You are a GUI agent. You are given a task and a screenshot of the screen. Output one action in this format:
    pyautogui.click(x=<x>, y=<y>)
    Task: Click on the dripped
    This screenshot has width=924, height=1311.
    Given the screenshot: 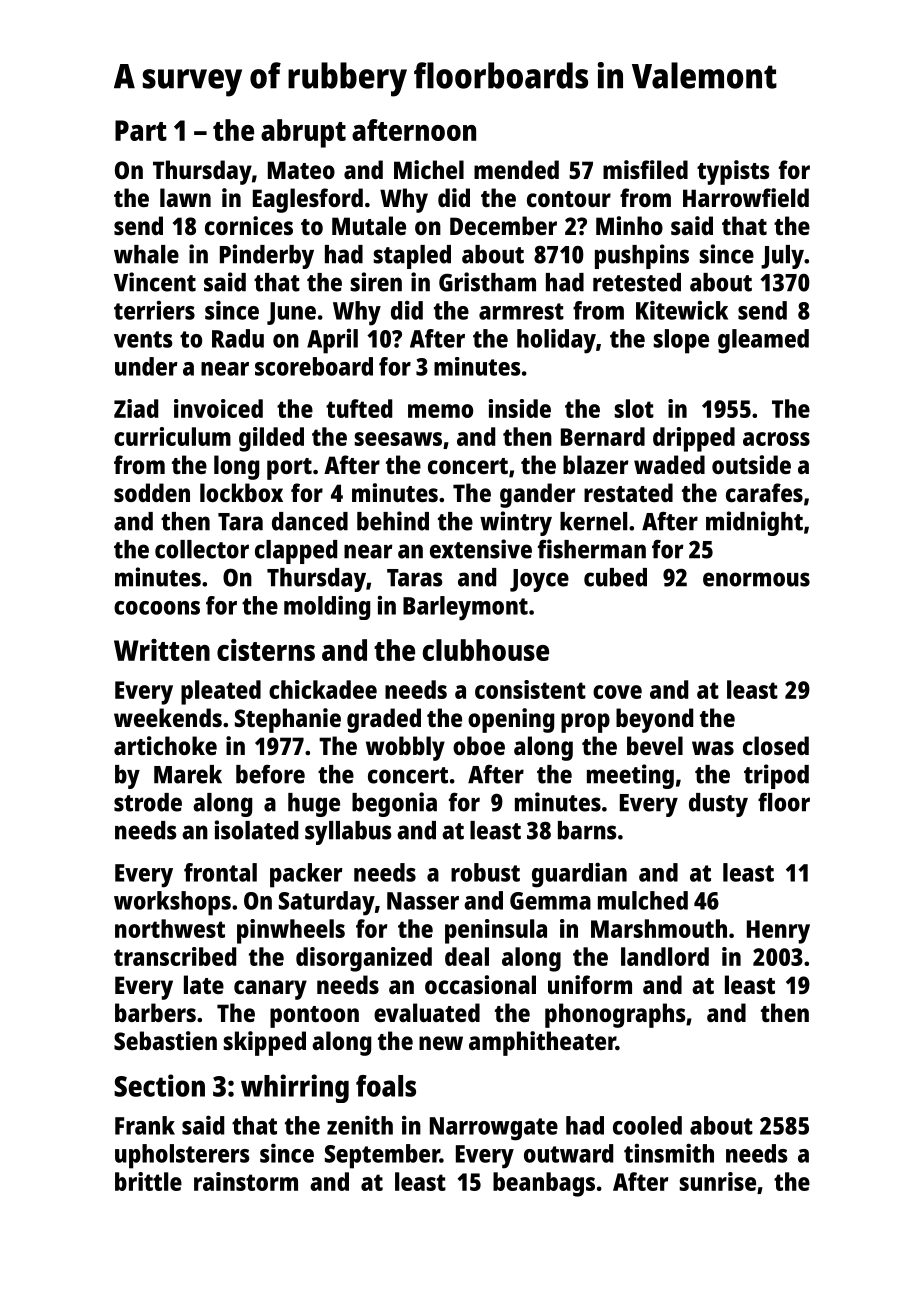 What is the action you would take?
    pyautogui.click(x=694, y=439)
